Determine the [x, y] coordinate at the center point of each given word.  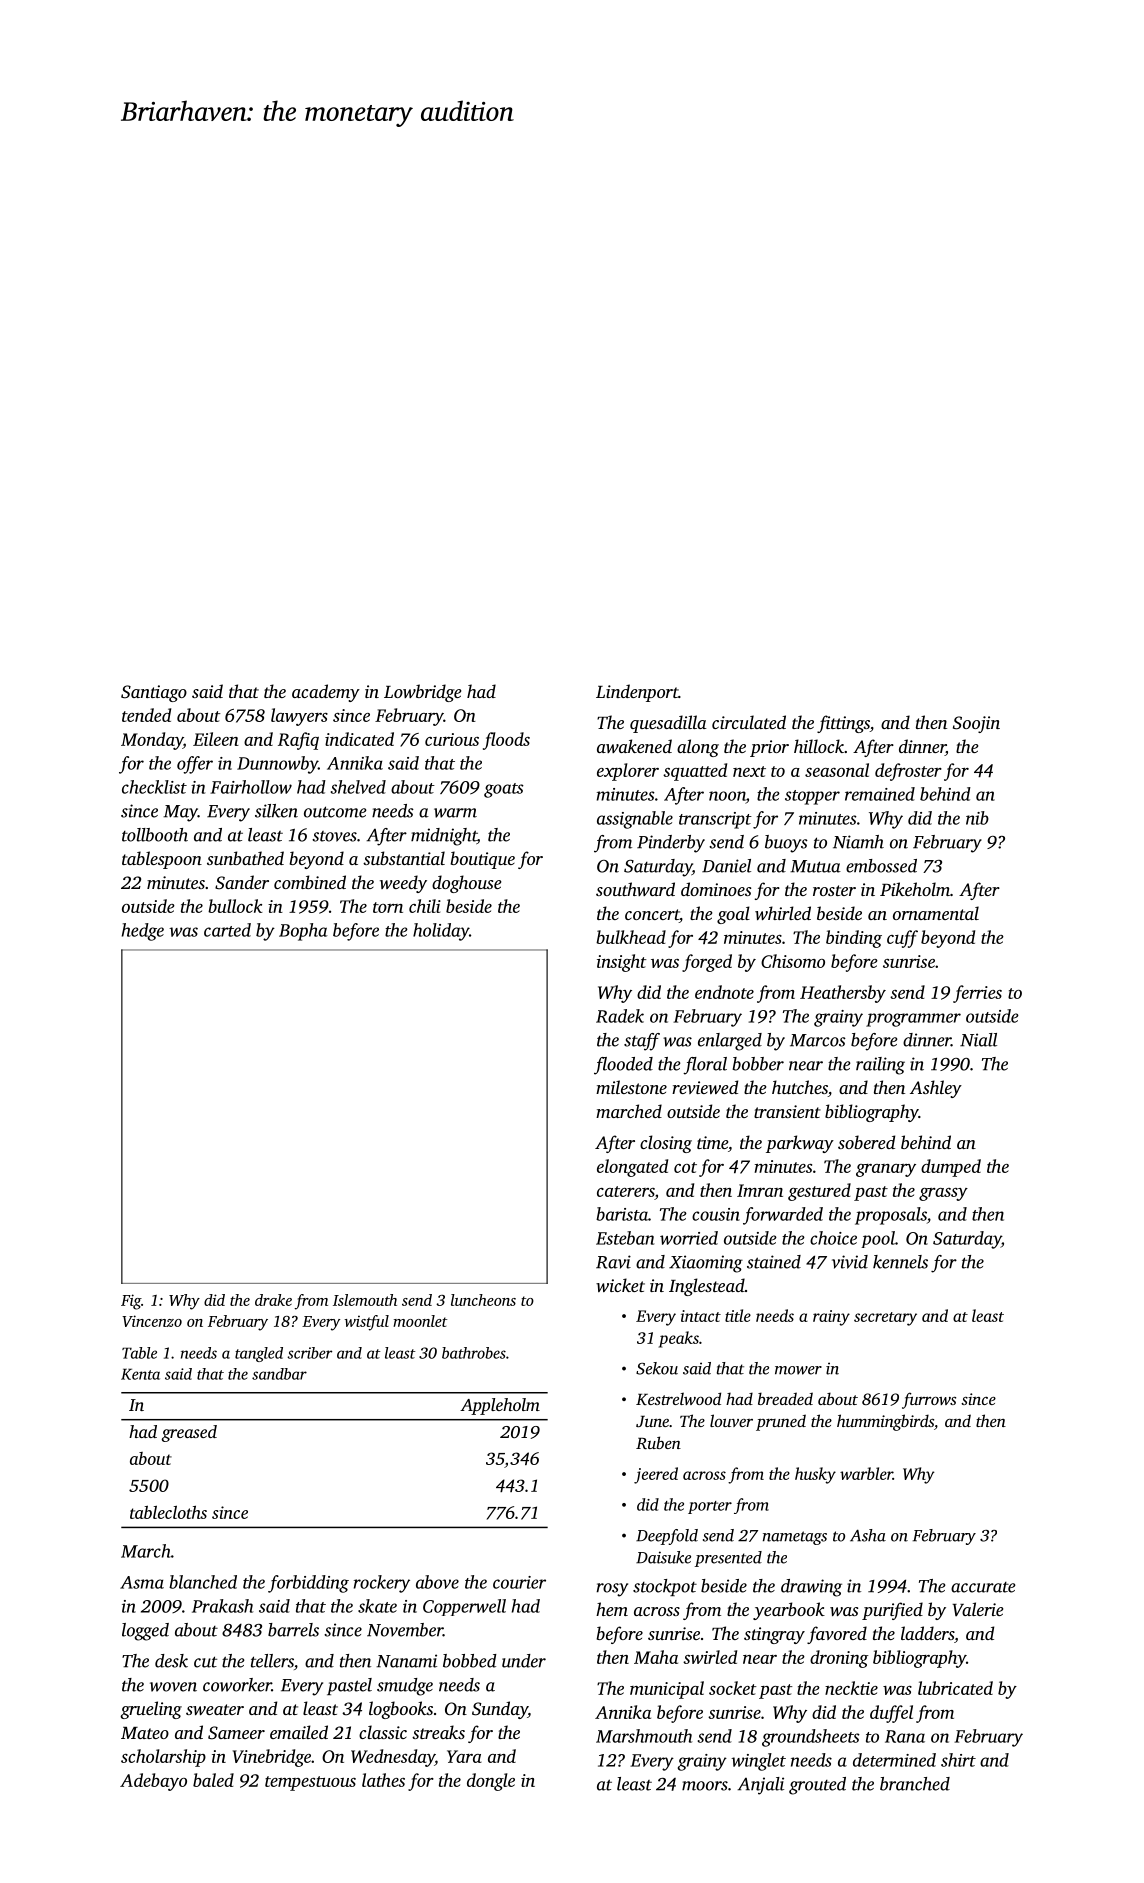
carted [227, 930]
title [738, 1315]
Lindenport [637, 693]
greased [189, 1433]
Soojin [976, 724]
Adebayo [153, 1782]
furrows [929, 1400]
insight [622, 963]
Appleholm [500, 1406]
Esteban [625, 1238]
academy [326, 693]
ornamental [936, 913]
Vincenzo [152, 1321]
